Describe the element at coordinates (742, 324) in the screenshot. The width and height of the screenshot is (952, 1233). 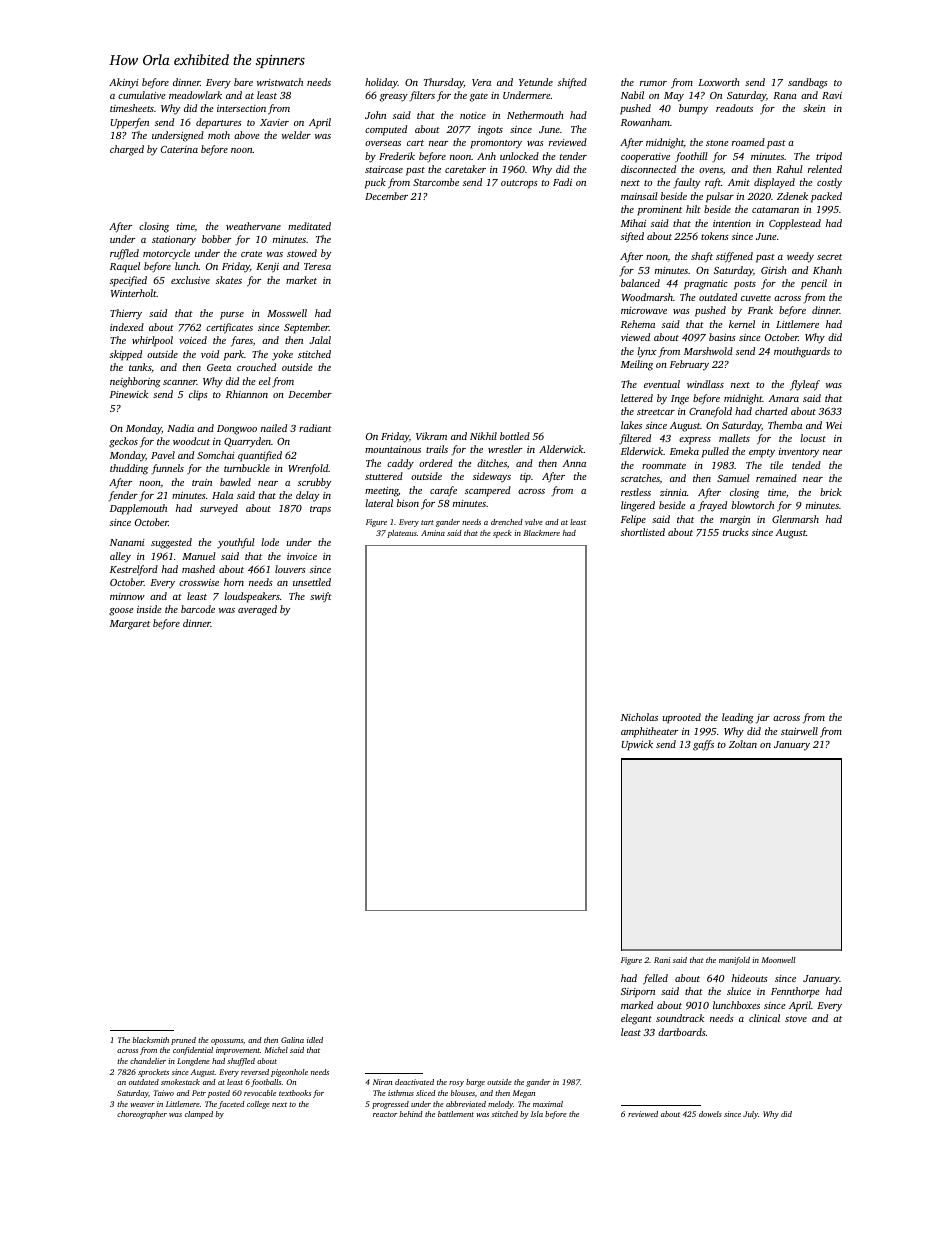
I see `kernel` at that location.
